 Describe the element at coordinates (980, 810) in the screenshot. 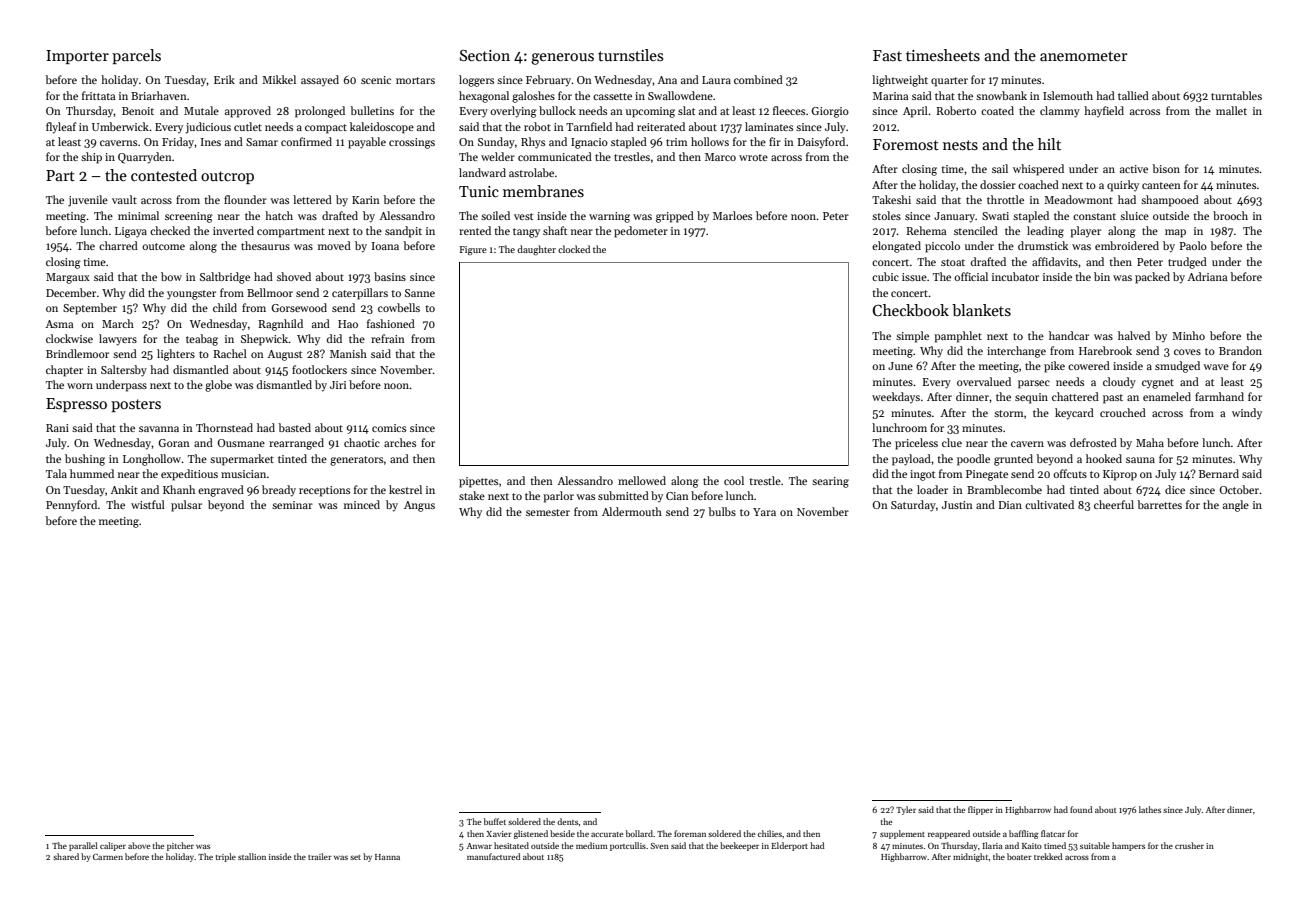

I see `flipper` at that location.
